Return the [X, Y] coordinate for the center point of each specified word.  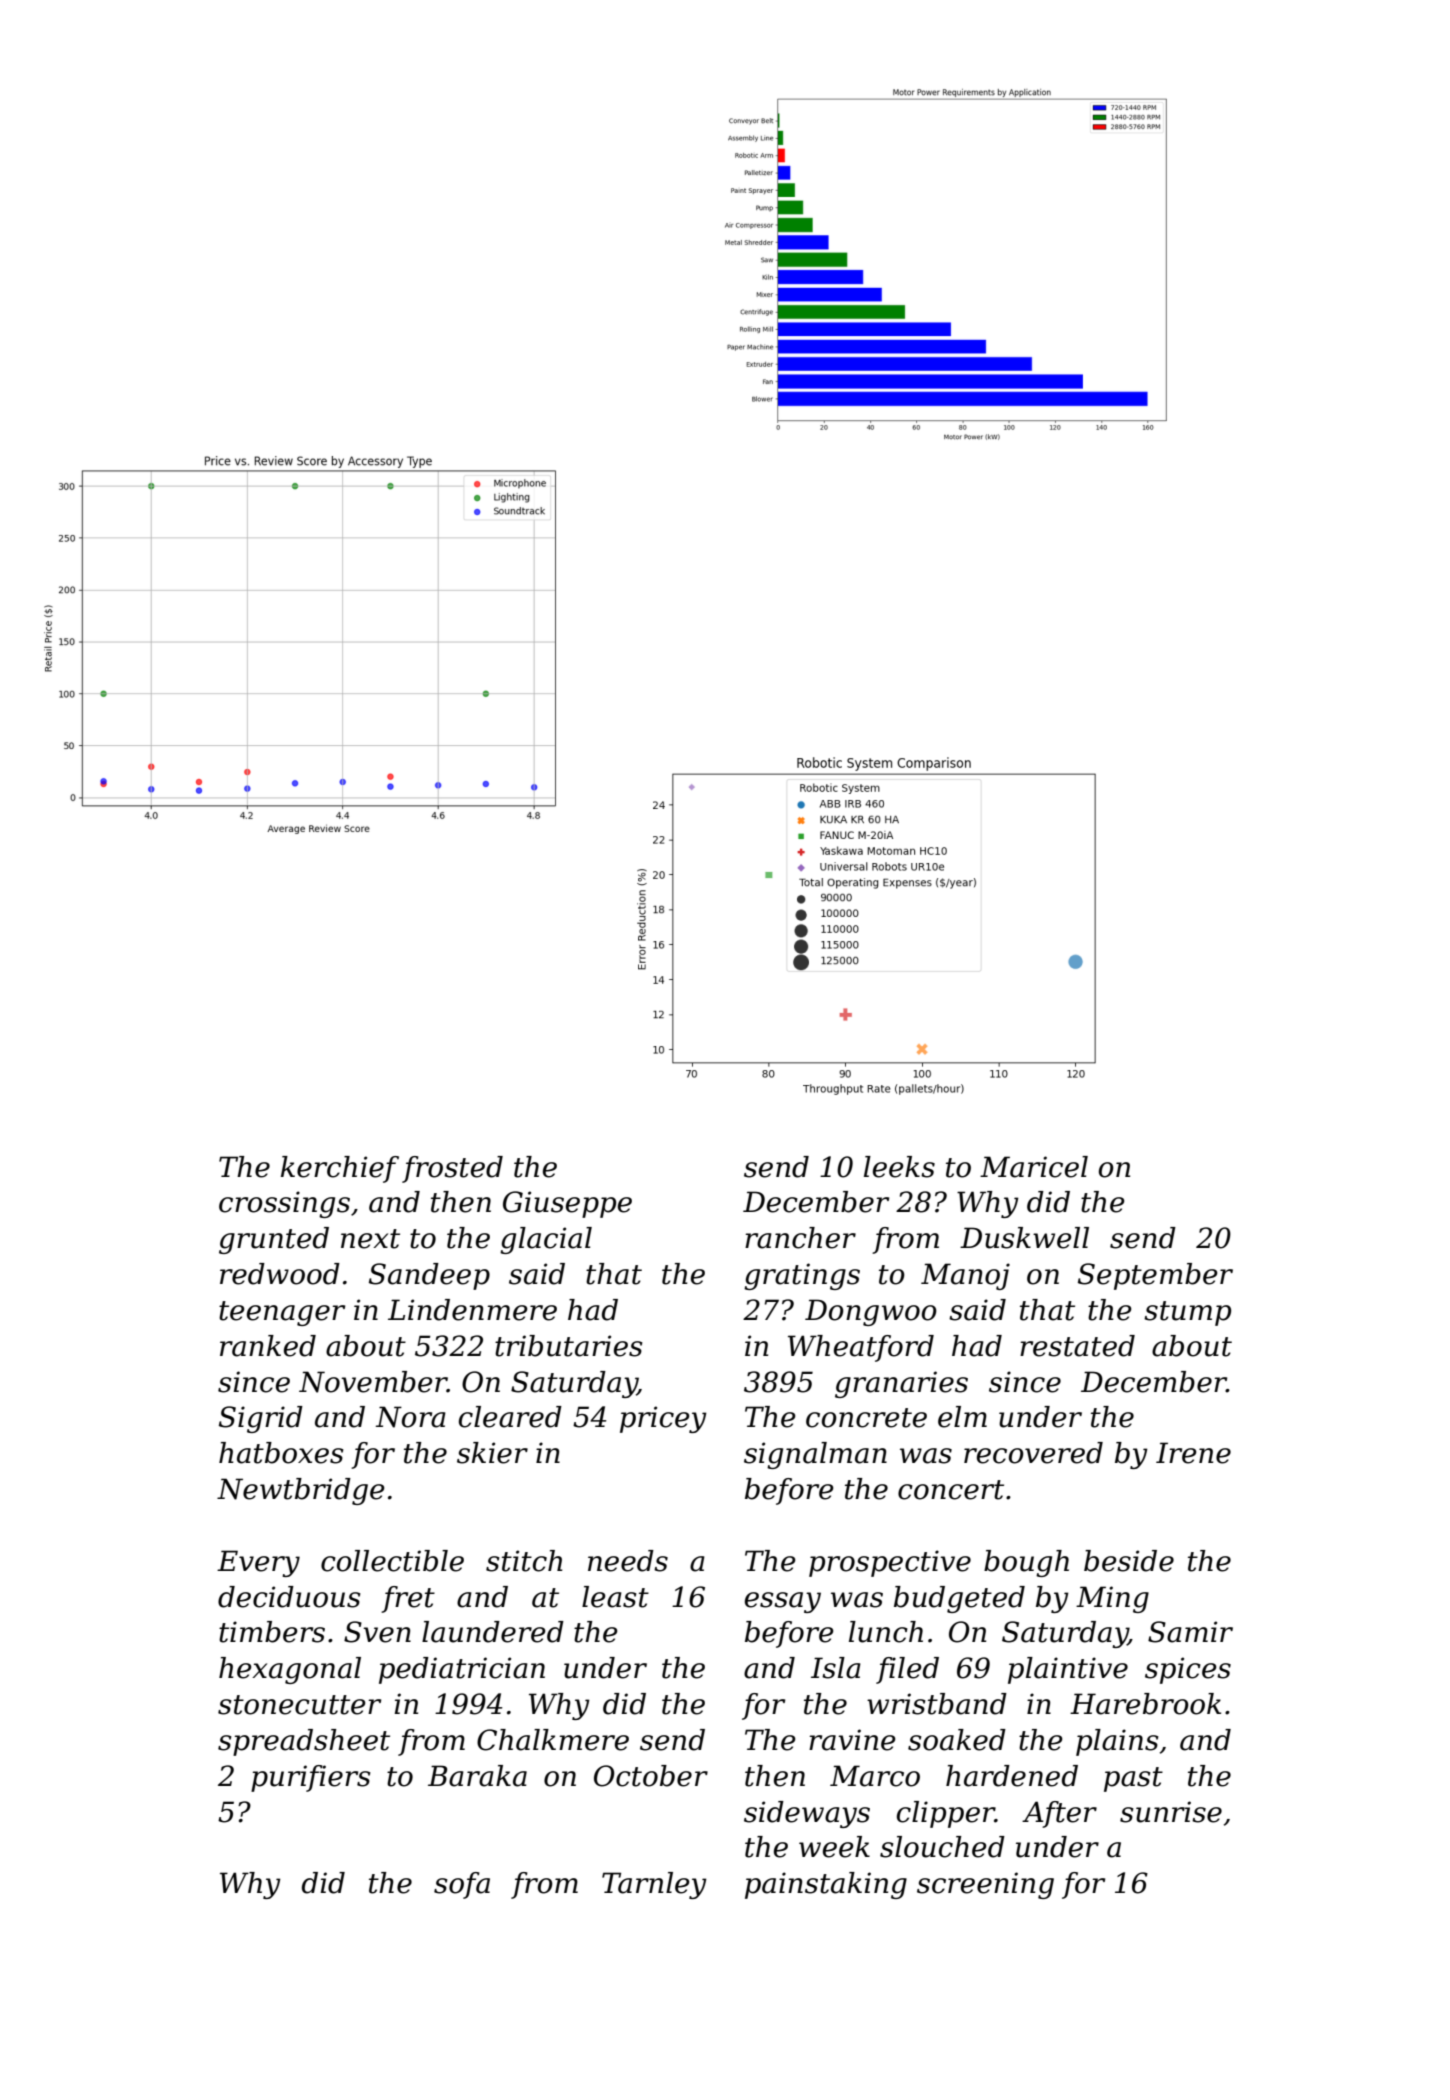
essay [783, 1602]
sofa [462, 1885]
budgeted [959, 1599]
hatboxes [281, 1453]
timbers [272, 1632]
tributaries [569, 1346]
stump [1187, 1313]
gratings [802, 1276]
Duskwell [1024, 1238]
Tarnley [654, 1885]
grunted [274, 1240]
